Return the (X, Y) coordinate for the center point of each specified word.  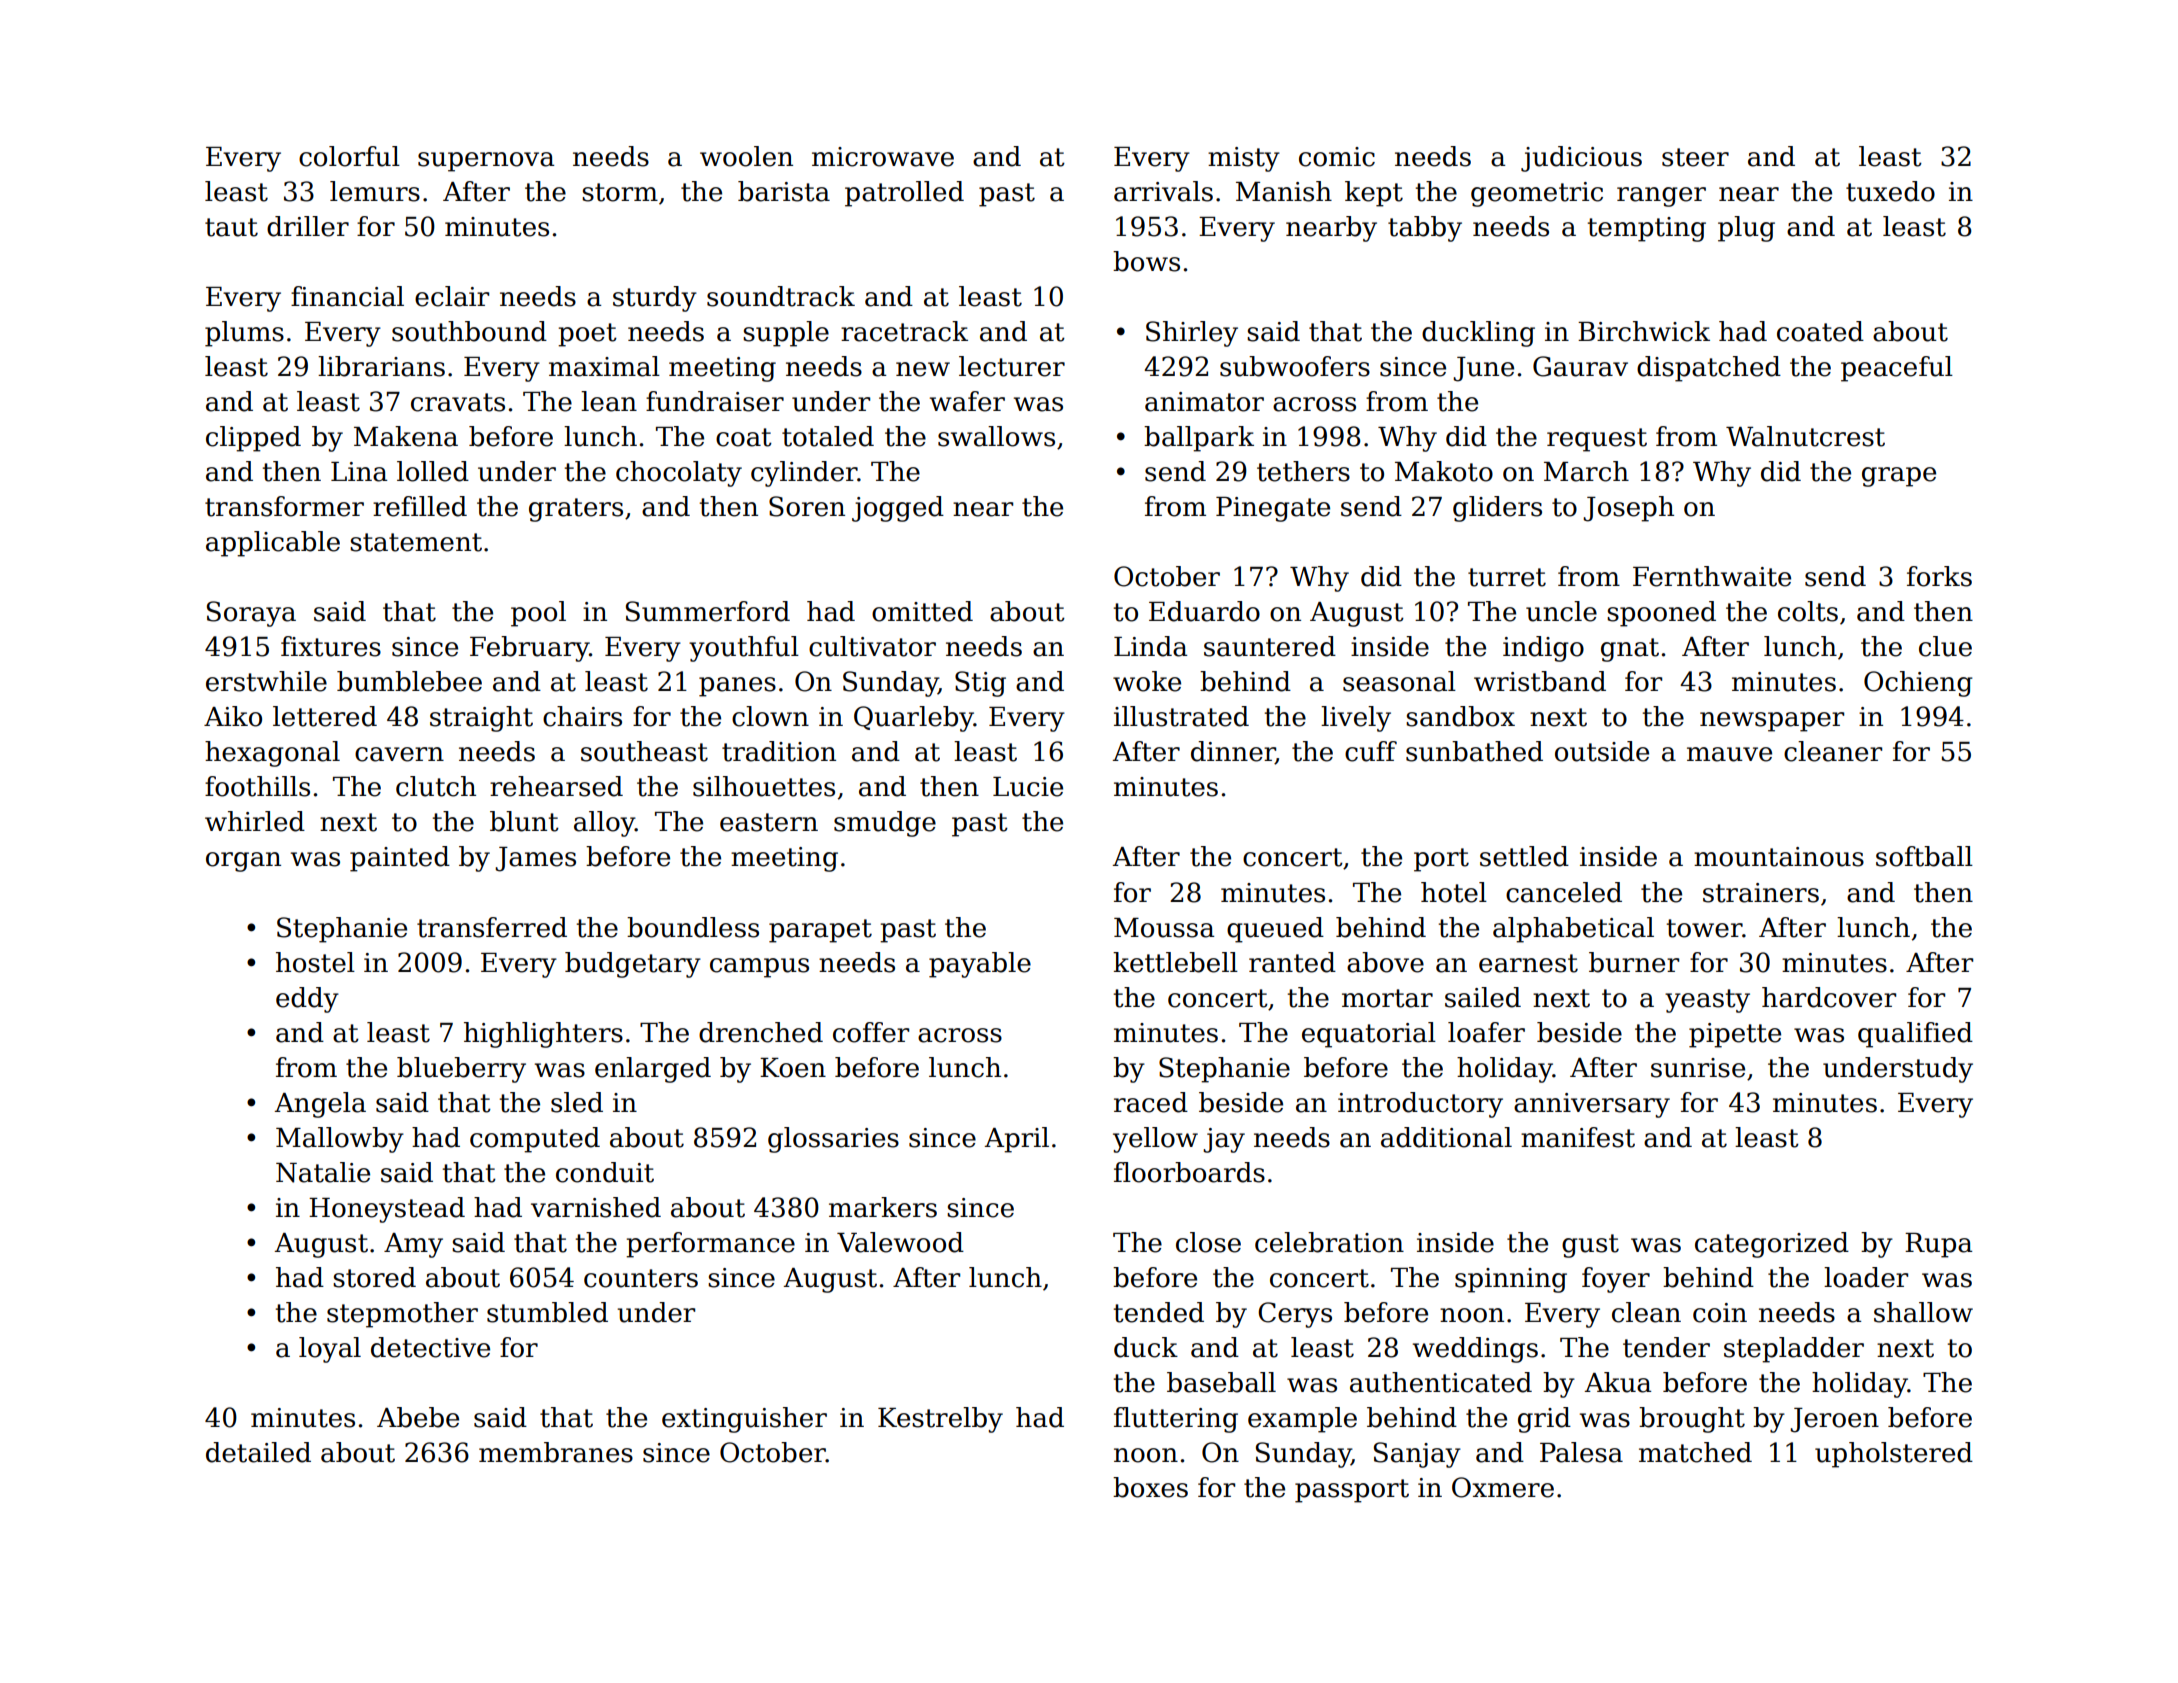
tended (1159, 1312)
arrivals (1163, 191)
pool (538, 614)
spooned (1661, 614)
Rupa (1939, 1245)
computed (535, 1140)
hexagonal (272, 754)
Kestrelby (940, 1420)
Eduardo (1204, 611)
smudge (885, 824)
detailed (258, 1452)
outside (1602, 751)
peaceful (1897, 369)
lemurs (375, 191)
